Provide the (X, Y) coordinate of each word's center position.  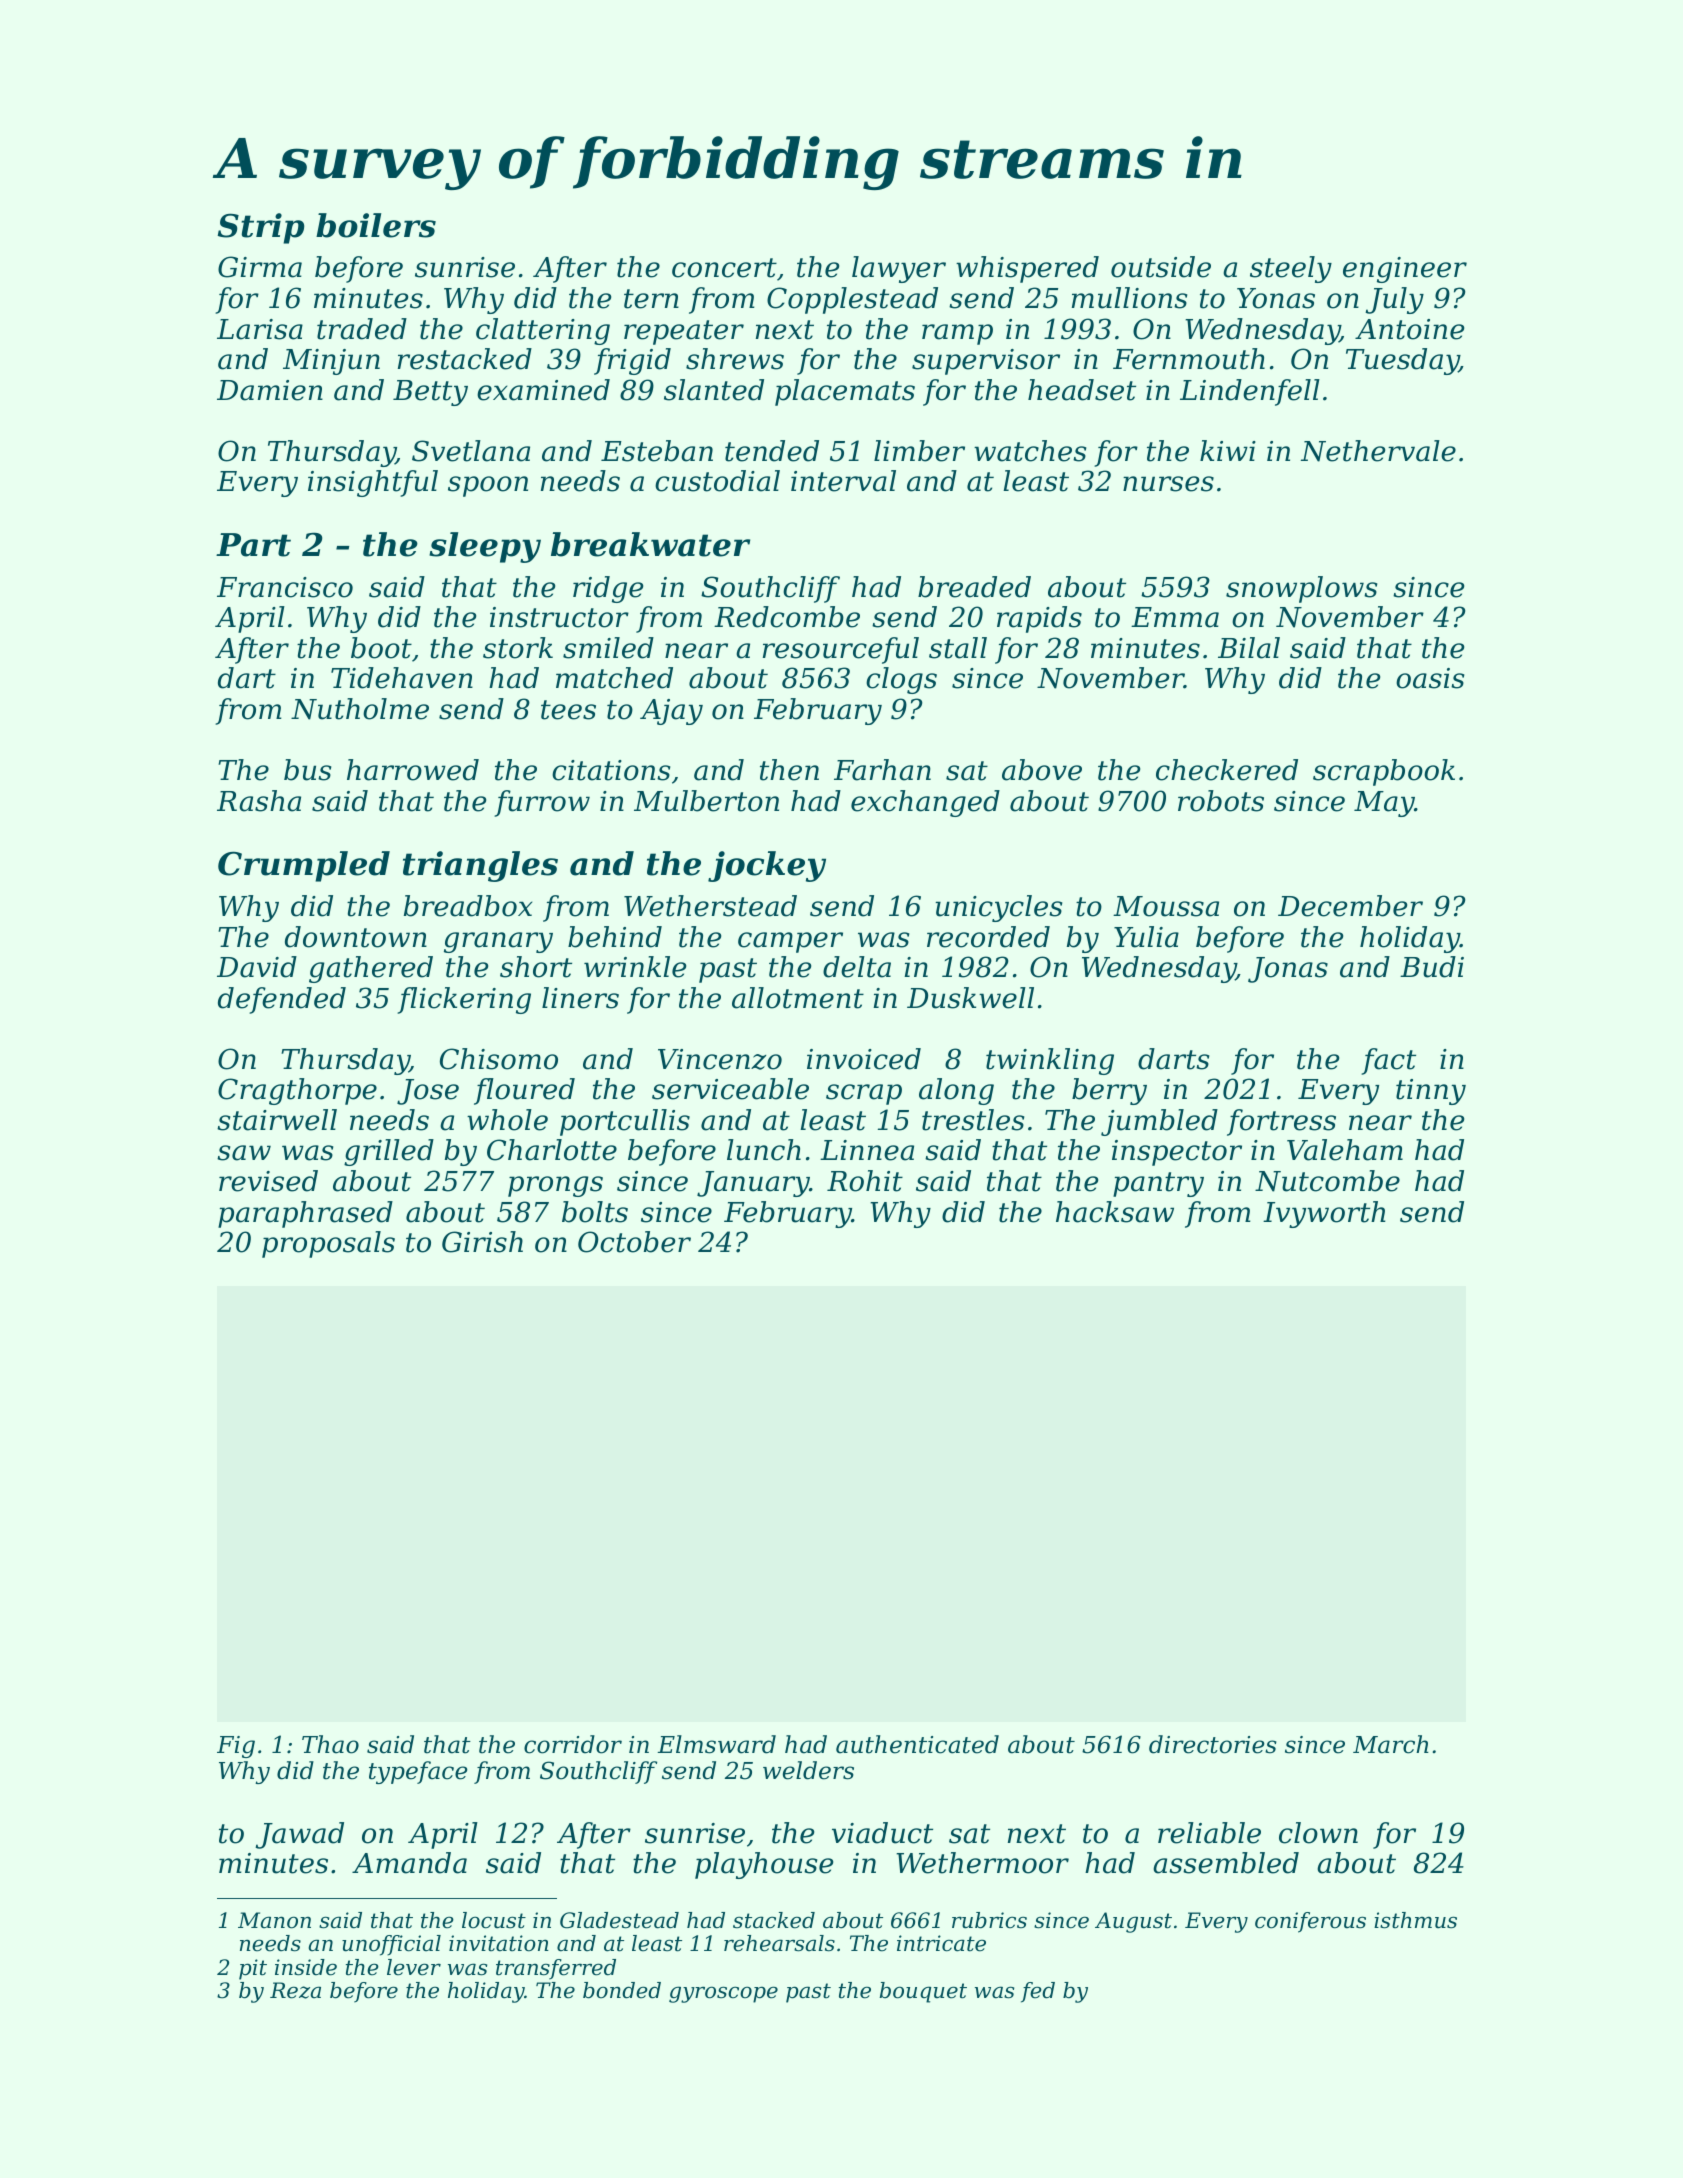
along (956, 1091)
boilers (376, 225)
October (634, 1242)
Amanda (409, 1863)
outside (1161, 267)
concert (724, 268)
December (1350, 906)
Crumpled (304, 866)
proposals (328, 1244)
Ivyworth (1324, 1214)
